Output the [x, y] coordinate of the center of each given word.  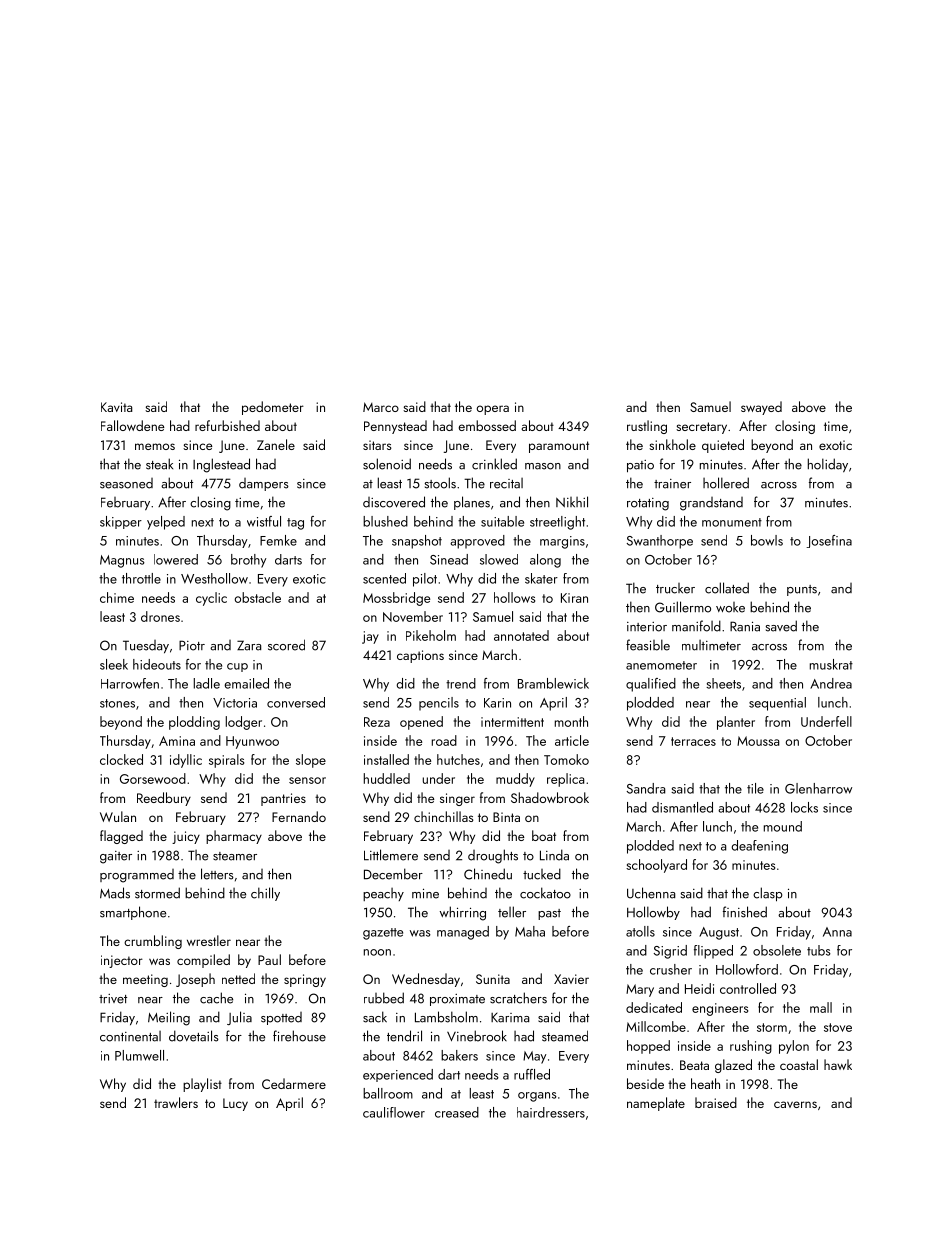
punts [802, 590]
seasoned [126, 483]
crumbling [153, 942]
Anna [837, 932]
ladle [207, 683]
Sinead [449, 559]
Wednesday [426, 980]
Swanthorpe [660, 542]
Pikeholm [431, 635]
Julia [239, 1018]
